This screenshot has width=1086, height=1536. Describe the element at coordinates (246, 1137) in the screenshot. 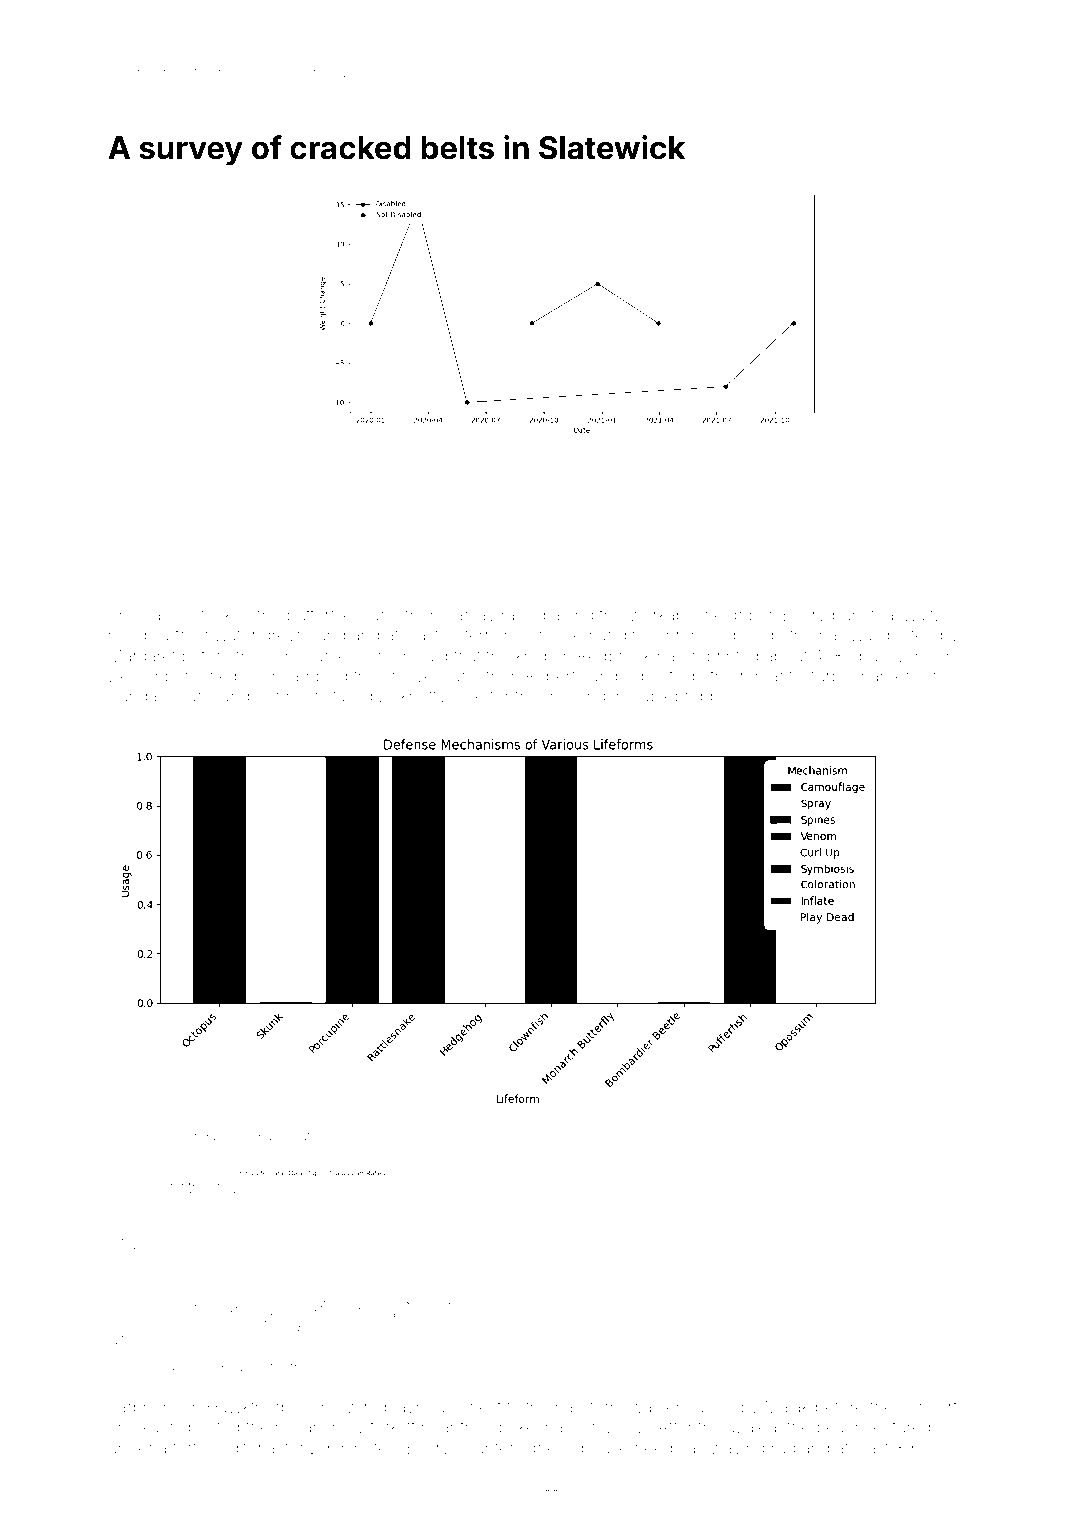

I see `Tariq` at that location.
